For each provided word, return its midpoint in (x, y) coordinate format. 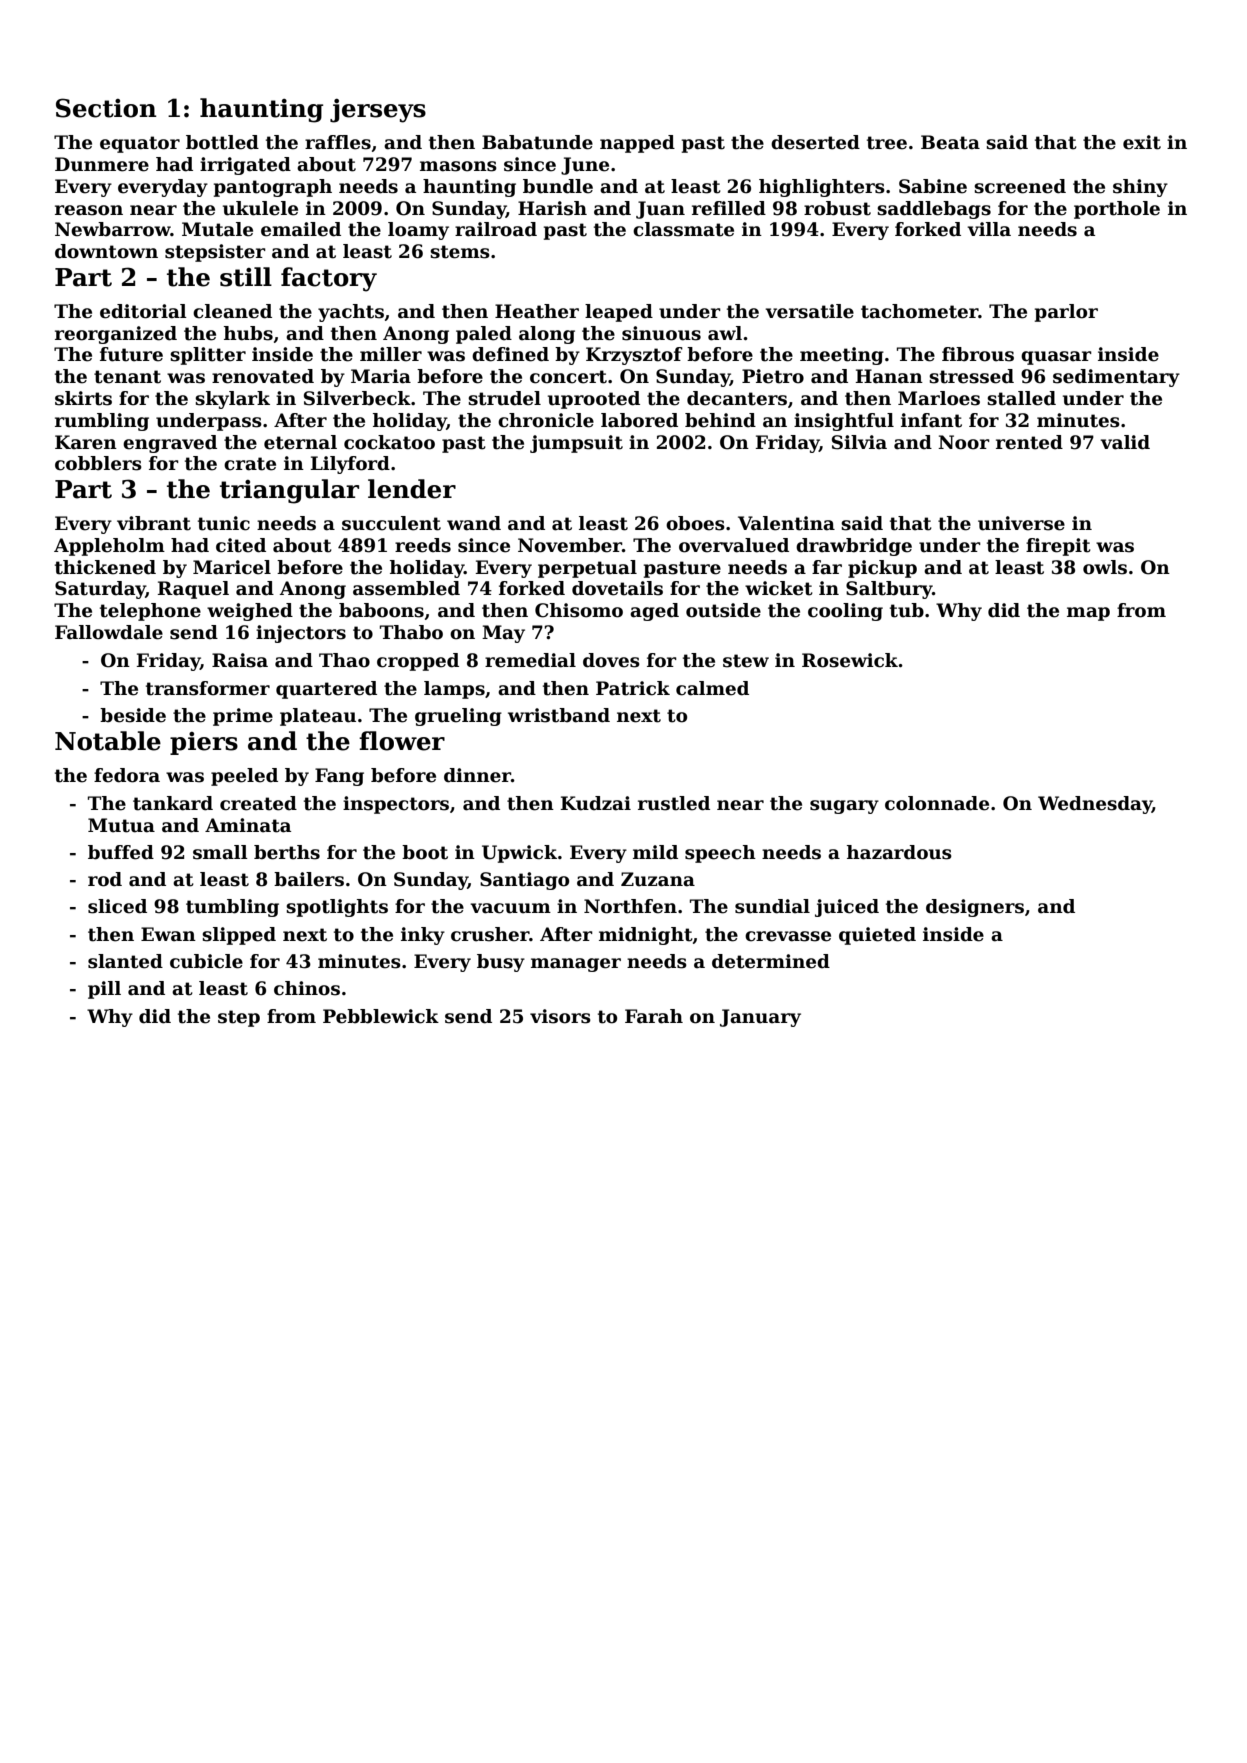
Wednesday (1095, 805)
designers (975, 908)
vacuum (510, 908)
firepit (1058, 547)
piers (204, 743)
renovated (263, 376)
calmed (712, 688)
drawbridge (854, 547)
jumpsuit (576, 444)
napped (637, 144)
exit (1142, 142)
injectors (301, 634)
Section (106, 108)
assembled (406, 588)
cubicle (206, 961)
